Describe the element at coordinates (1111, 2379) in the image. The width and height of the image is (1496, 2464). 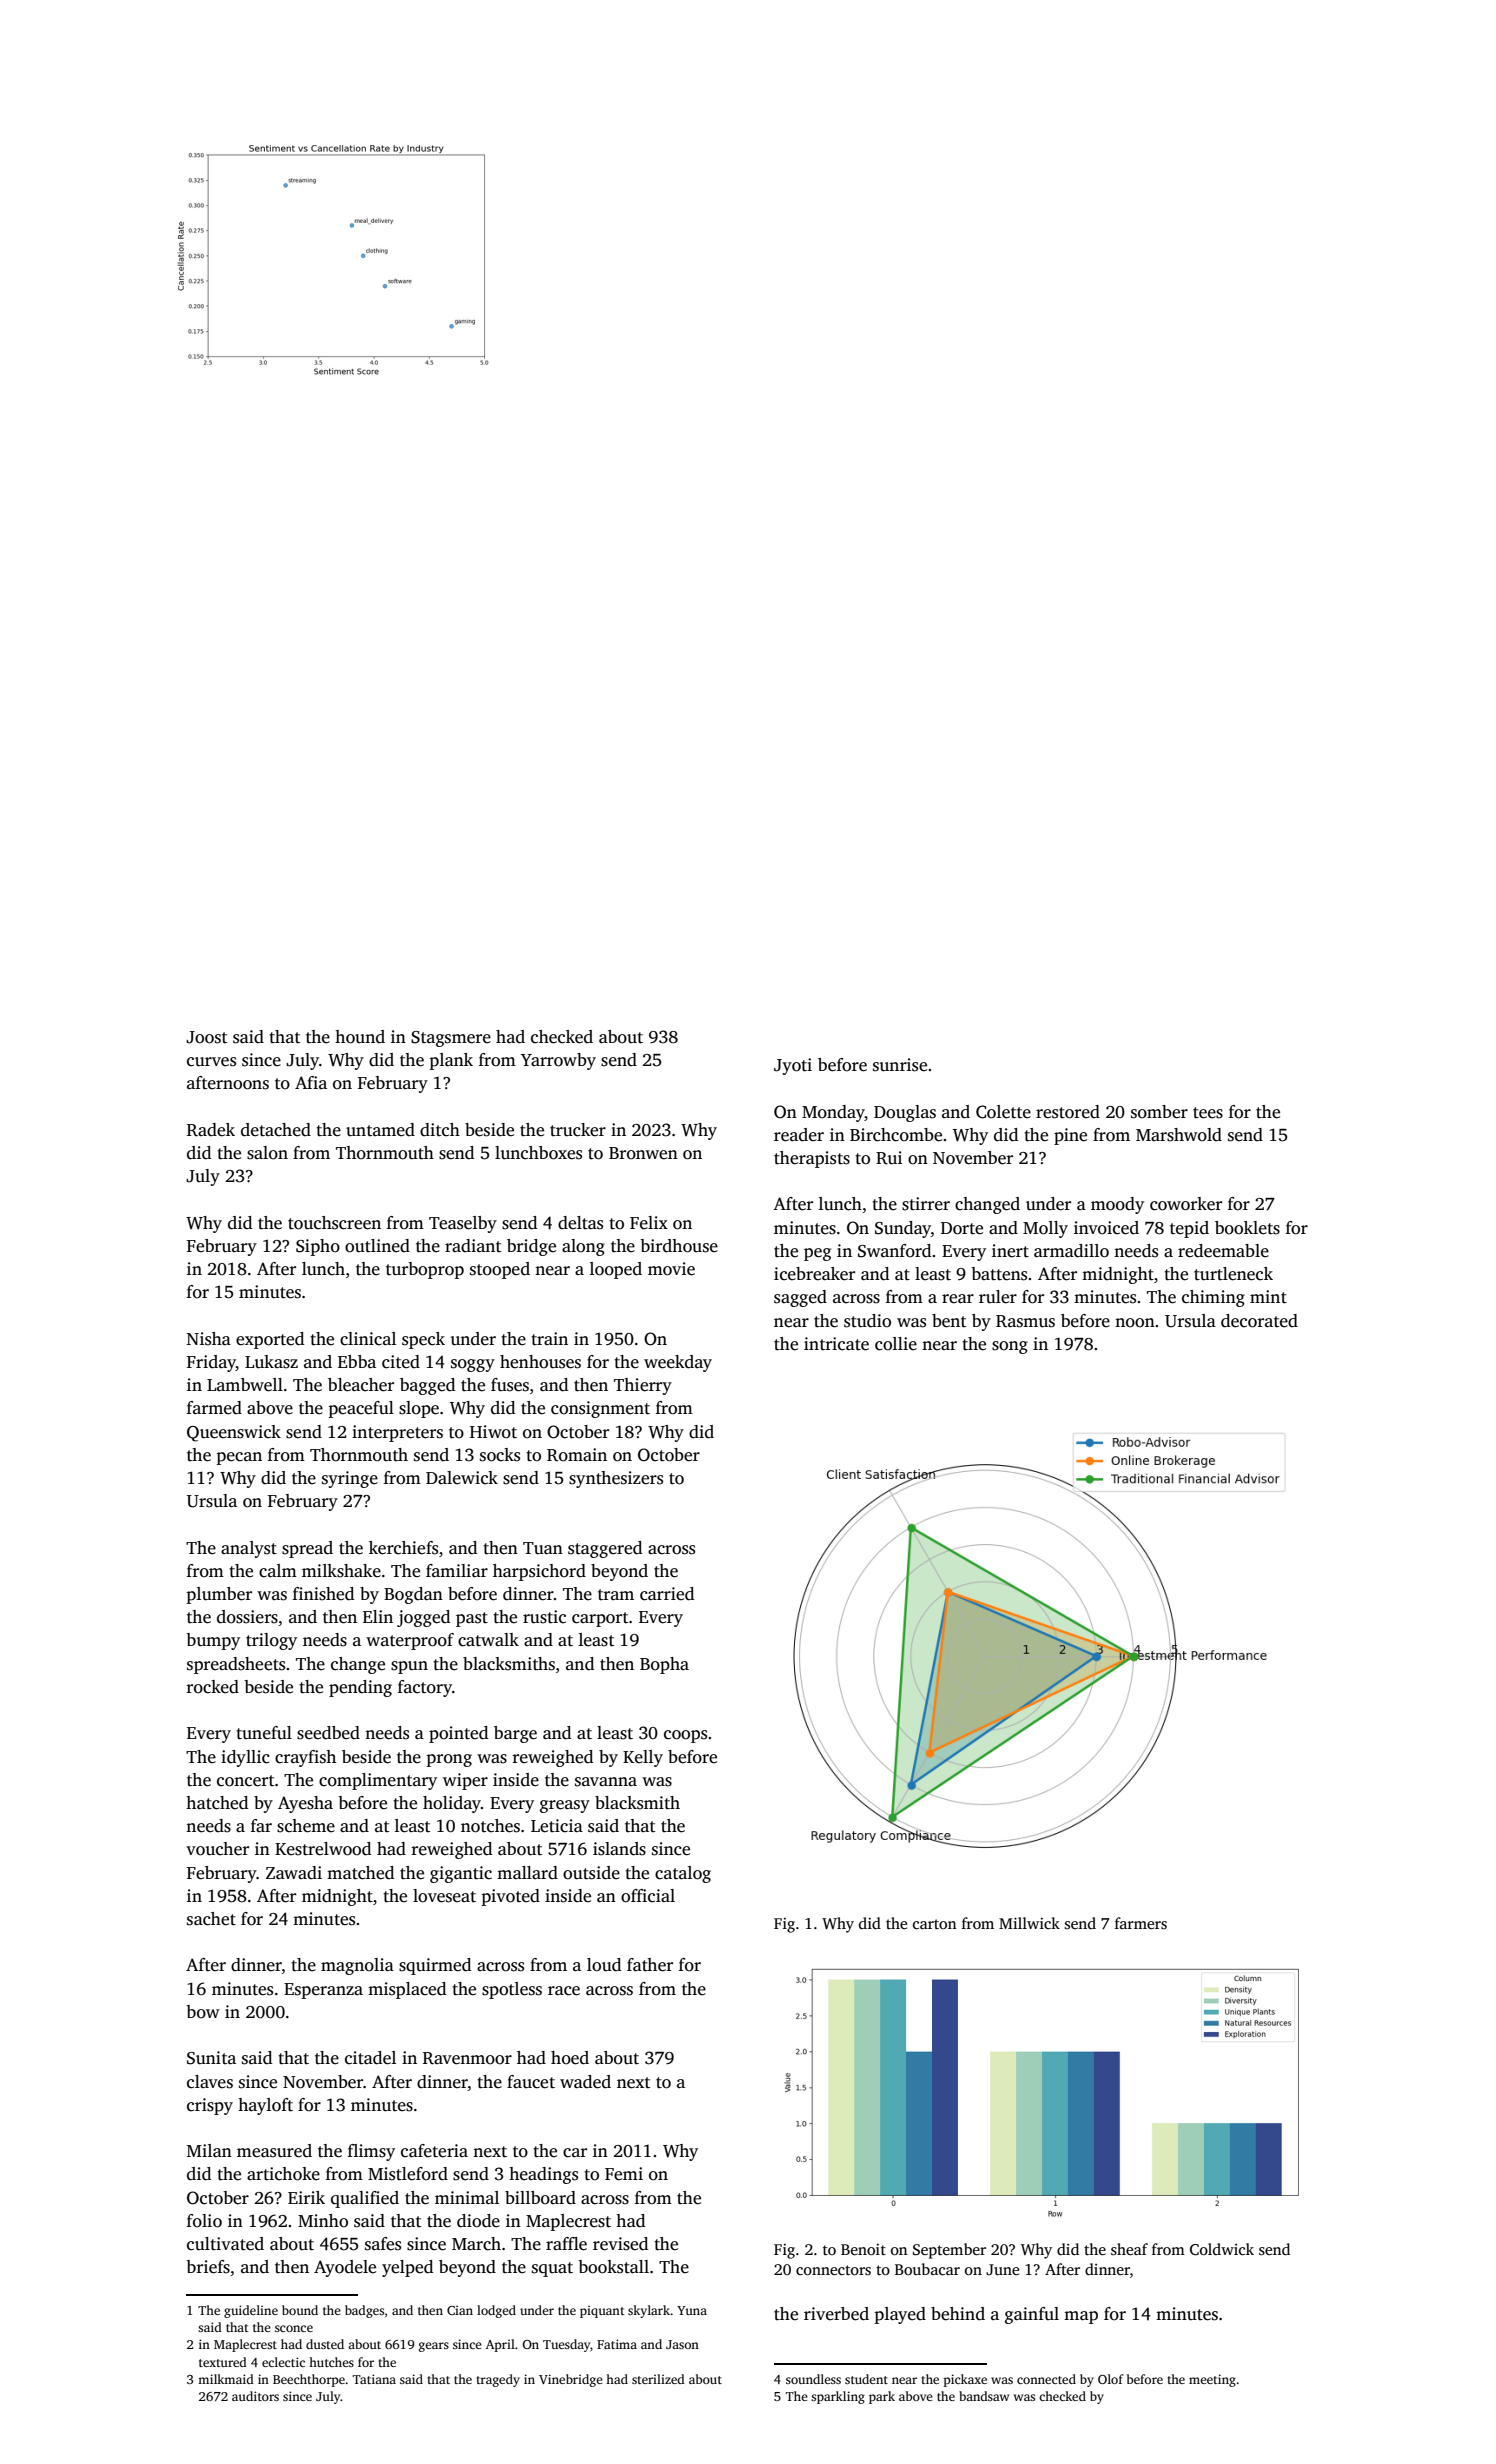
I see `Olof` at that location.
